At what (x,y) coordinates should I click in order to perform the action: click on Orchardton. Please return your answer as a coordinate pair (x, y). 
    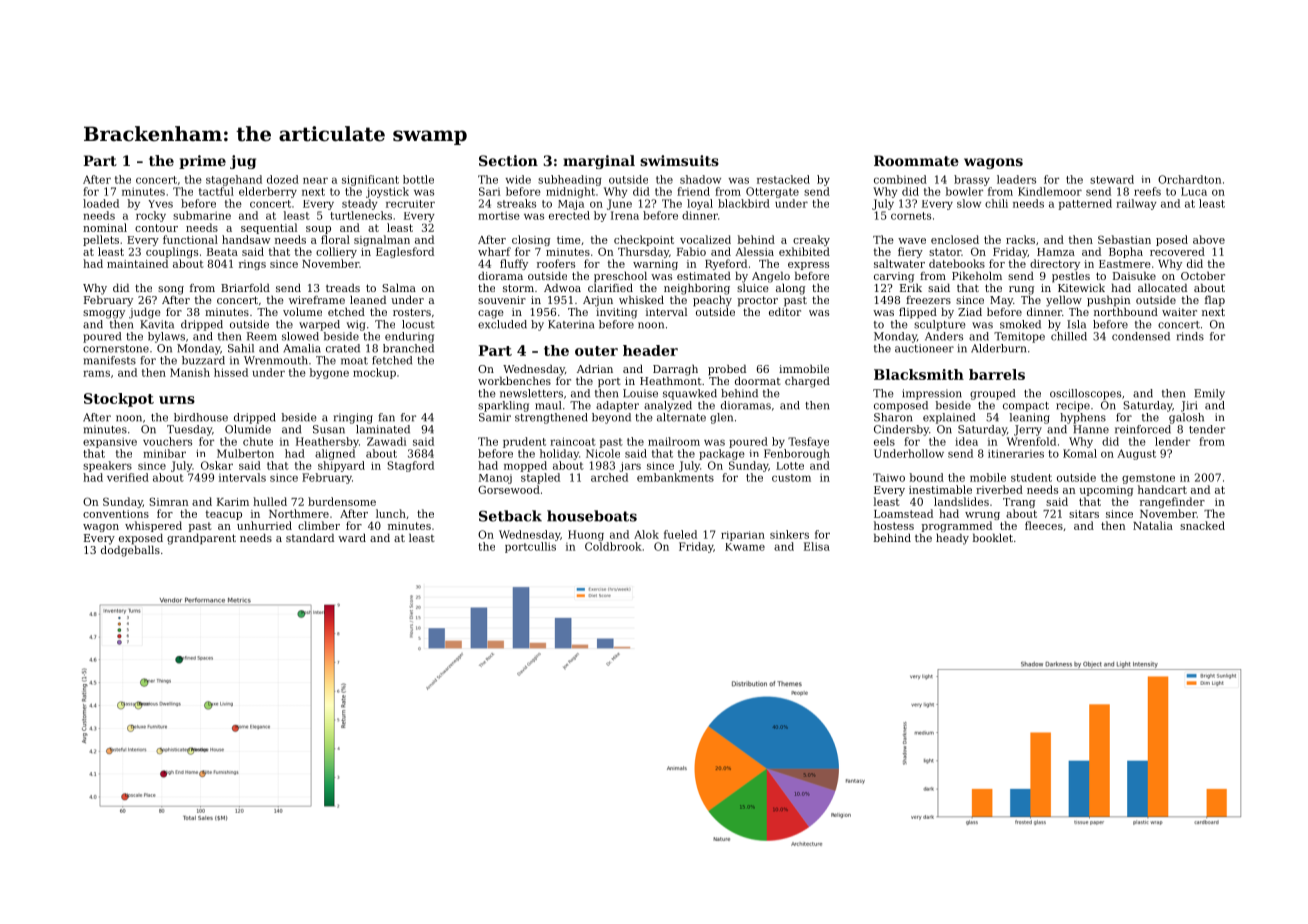
    Looking at the image, I should click on (1189, 179).
